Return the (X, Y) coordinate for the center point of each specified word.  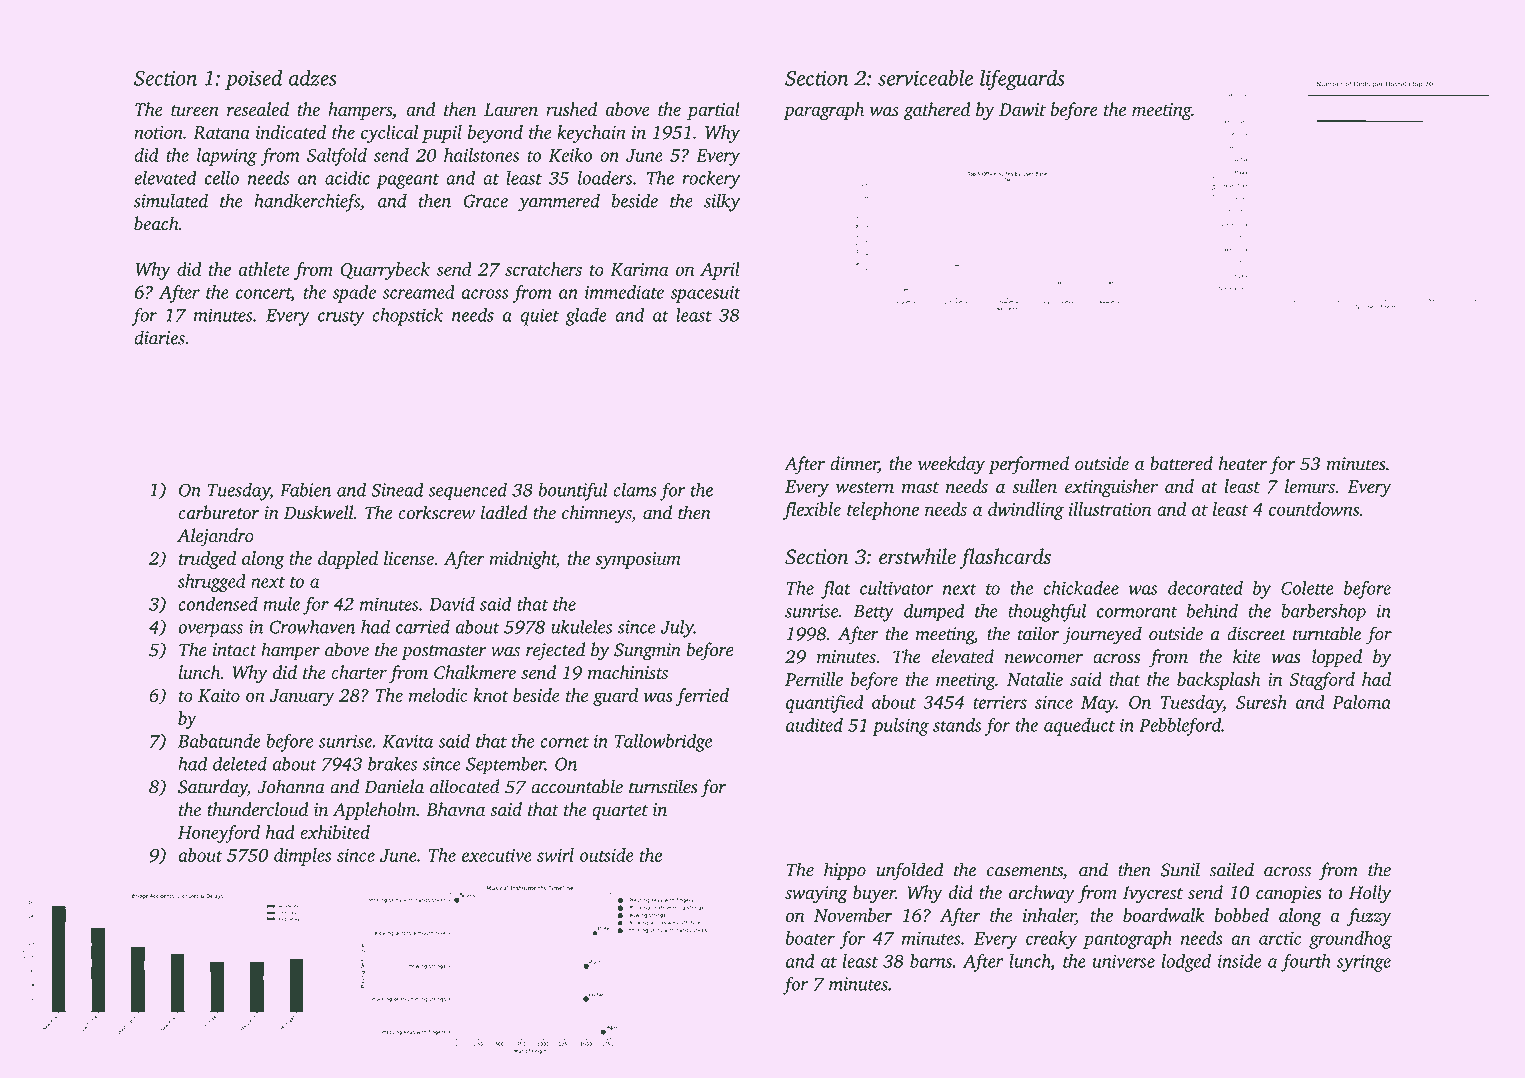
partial (713, 111)
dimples (303, 857)
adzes (313, 78)
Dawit (1022, 109)
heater (1243, 463)
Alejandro (215, 537)
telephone (883, 511)
